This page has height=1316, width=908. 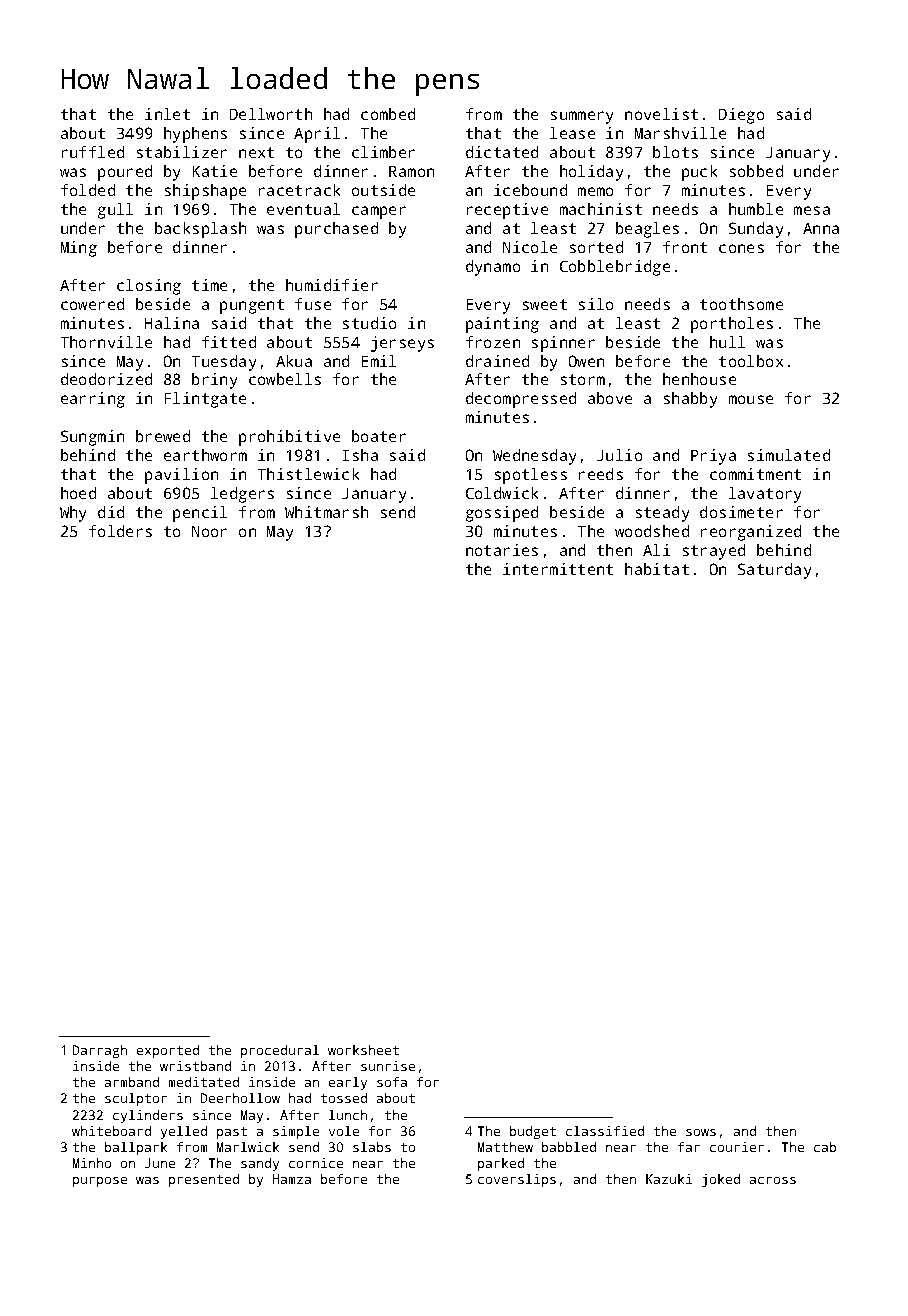 What do you see at coordinates (558, 569) in the page?
I see `intermittent` at bounding box center [558, 569].
